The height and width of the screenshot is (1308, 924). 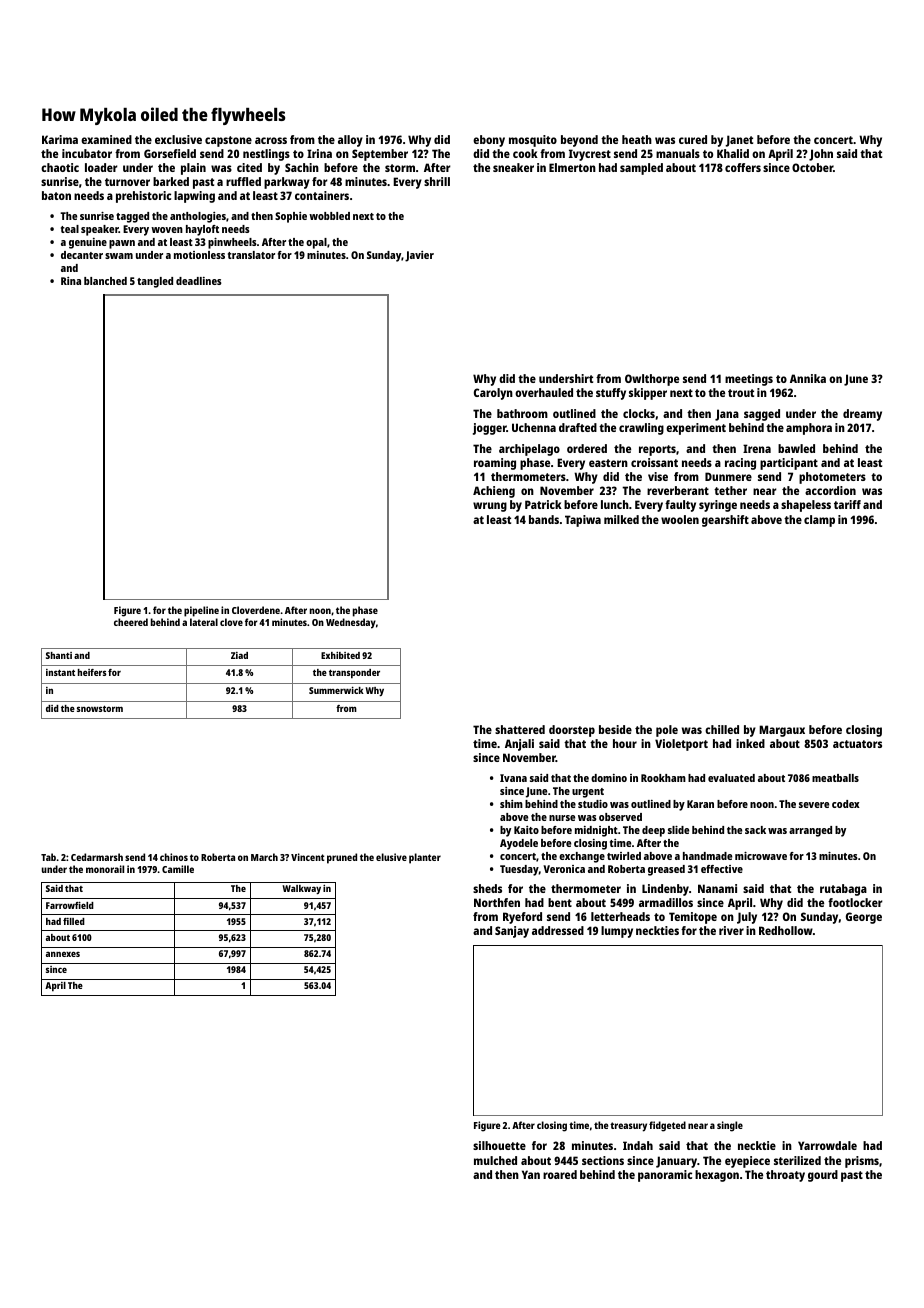 What do you see at coordinates (812, 167) in the screenshot?
I see `October` at bounding box center [812, 167].
